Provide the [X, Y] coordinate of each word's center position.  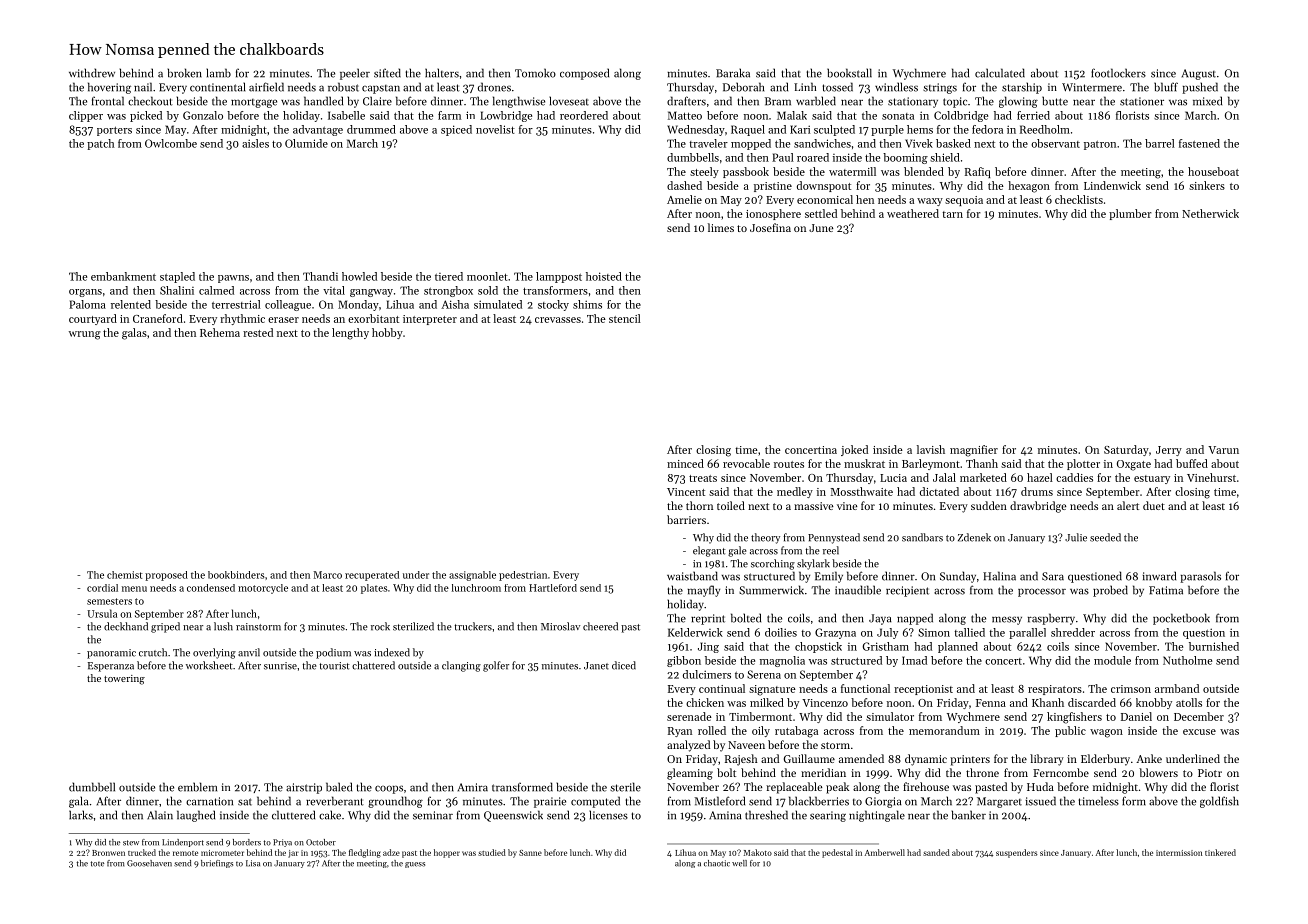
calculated [1000, 73]
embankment [123, 276]
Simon [934, 632]
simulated [498, 304]
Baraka [733, 73]
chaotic [717, 863]
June [821, 228]
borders [247, 842]
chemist [125, 575]
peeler [355, 74]
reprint [708, 619]
